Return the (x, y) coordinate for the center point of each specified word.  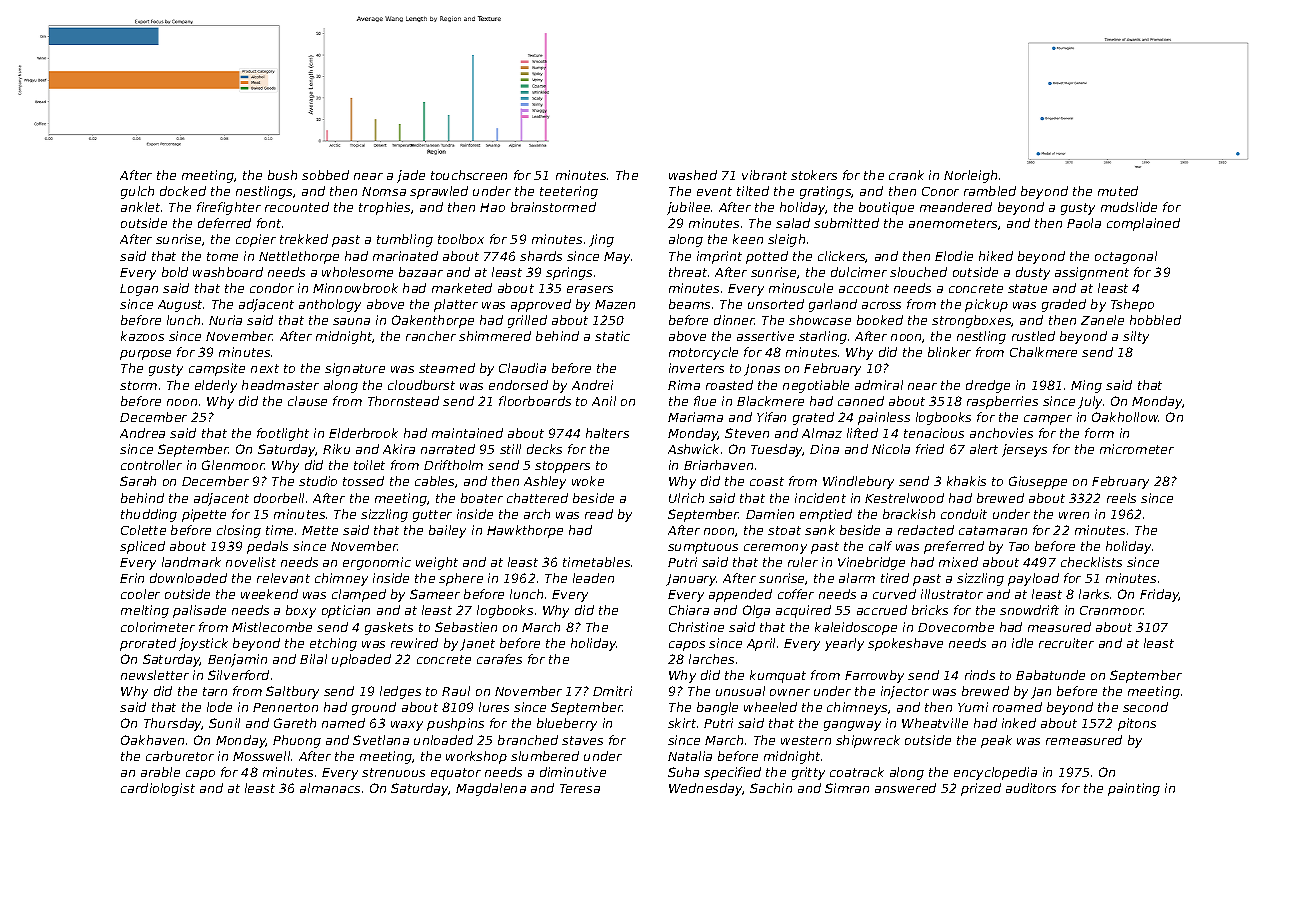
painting (1134, 789)
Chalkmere (1043, 352)
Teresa (580, 788)
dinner (734, 320)
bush (282, 175)
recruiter (1066, 643)
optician (346, 611)
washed (693, 175)
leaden (593, 578)
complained (1143, 224)
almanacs (330, 788)
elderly (216, 386)
